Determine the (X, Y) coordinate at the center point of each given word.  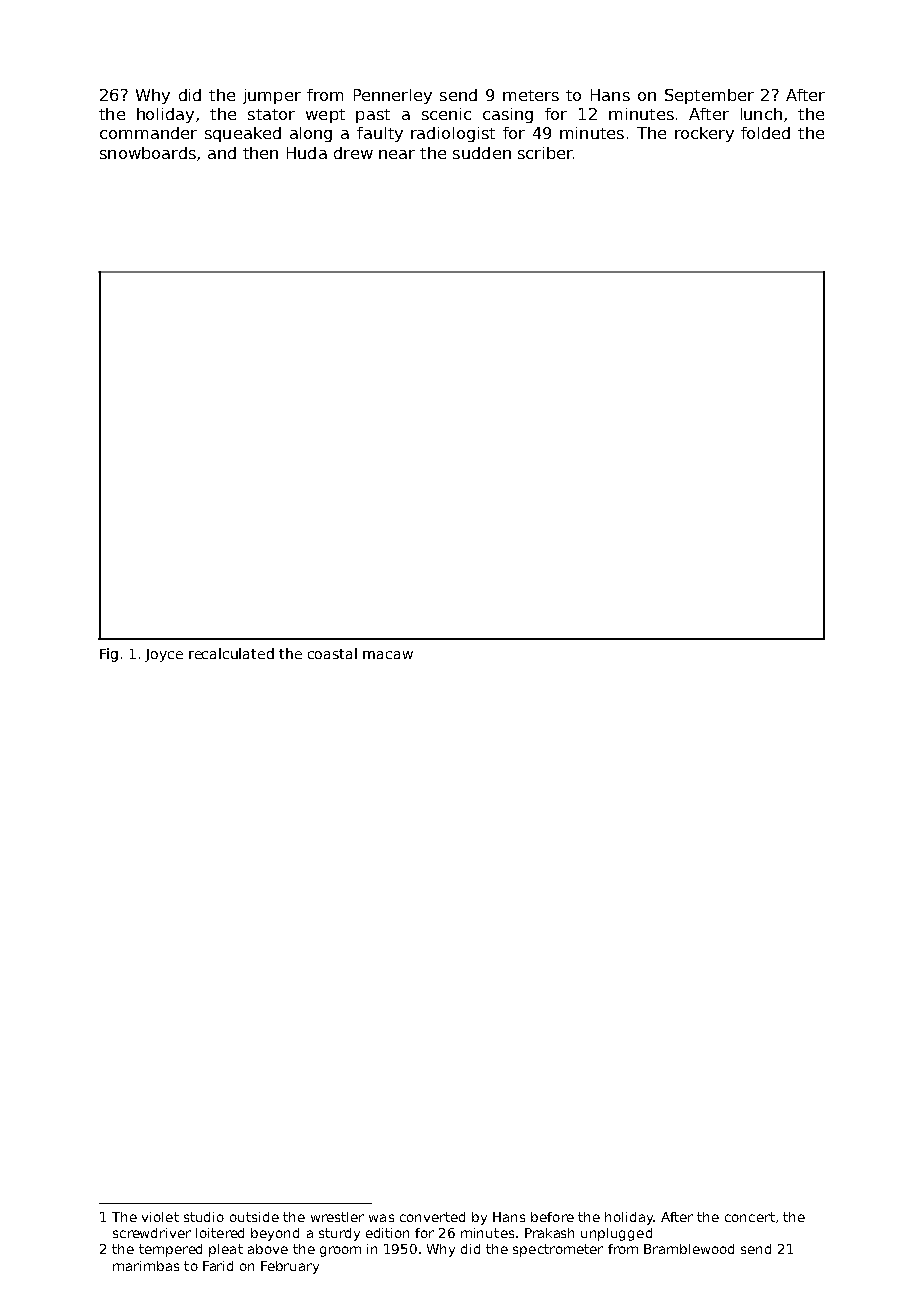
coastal (332, 653)
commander (148, 133)
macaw (388, 655)
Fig (109, 655)
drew (353, 153)
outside (254, 1217)
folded (765, 133)
